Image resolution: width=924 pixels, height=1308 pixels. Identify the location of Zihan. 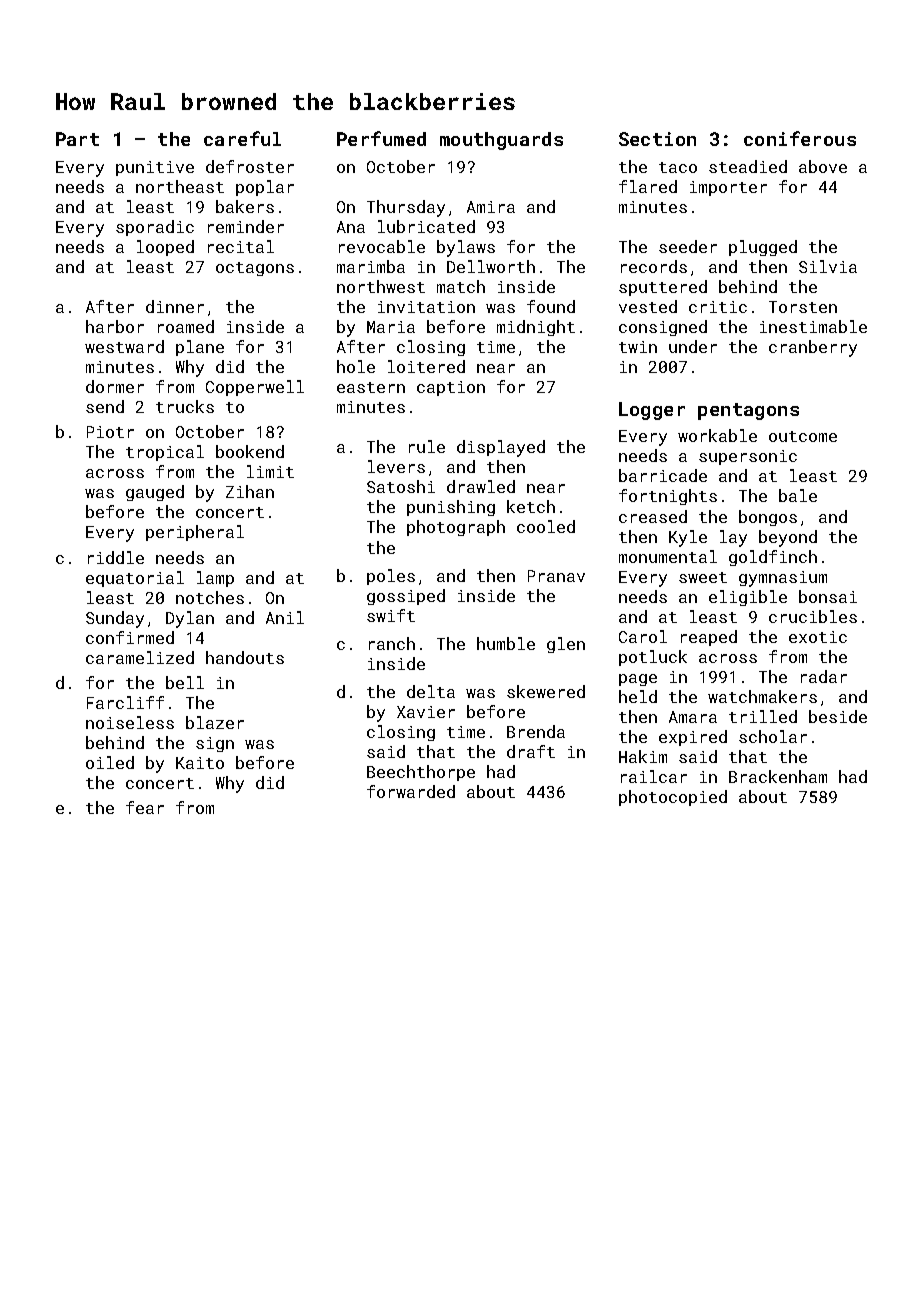
(250, 491).
